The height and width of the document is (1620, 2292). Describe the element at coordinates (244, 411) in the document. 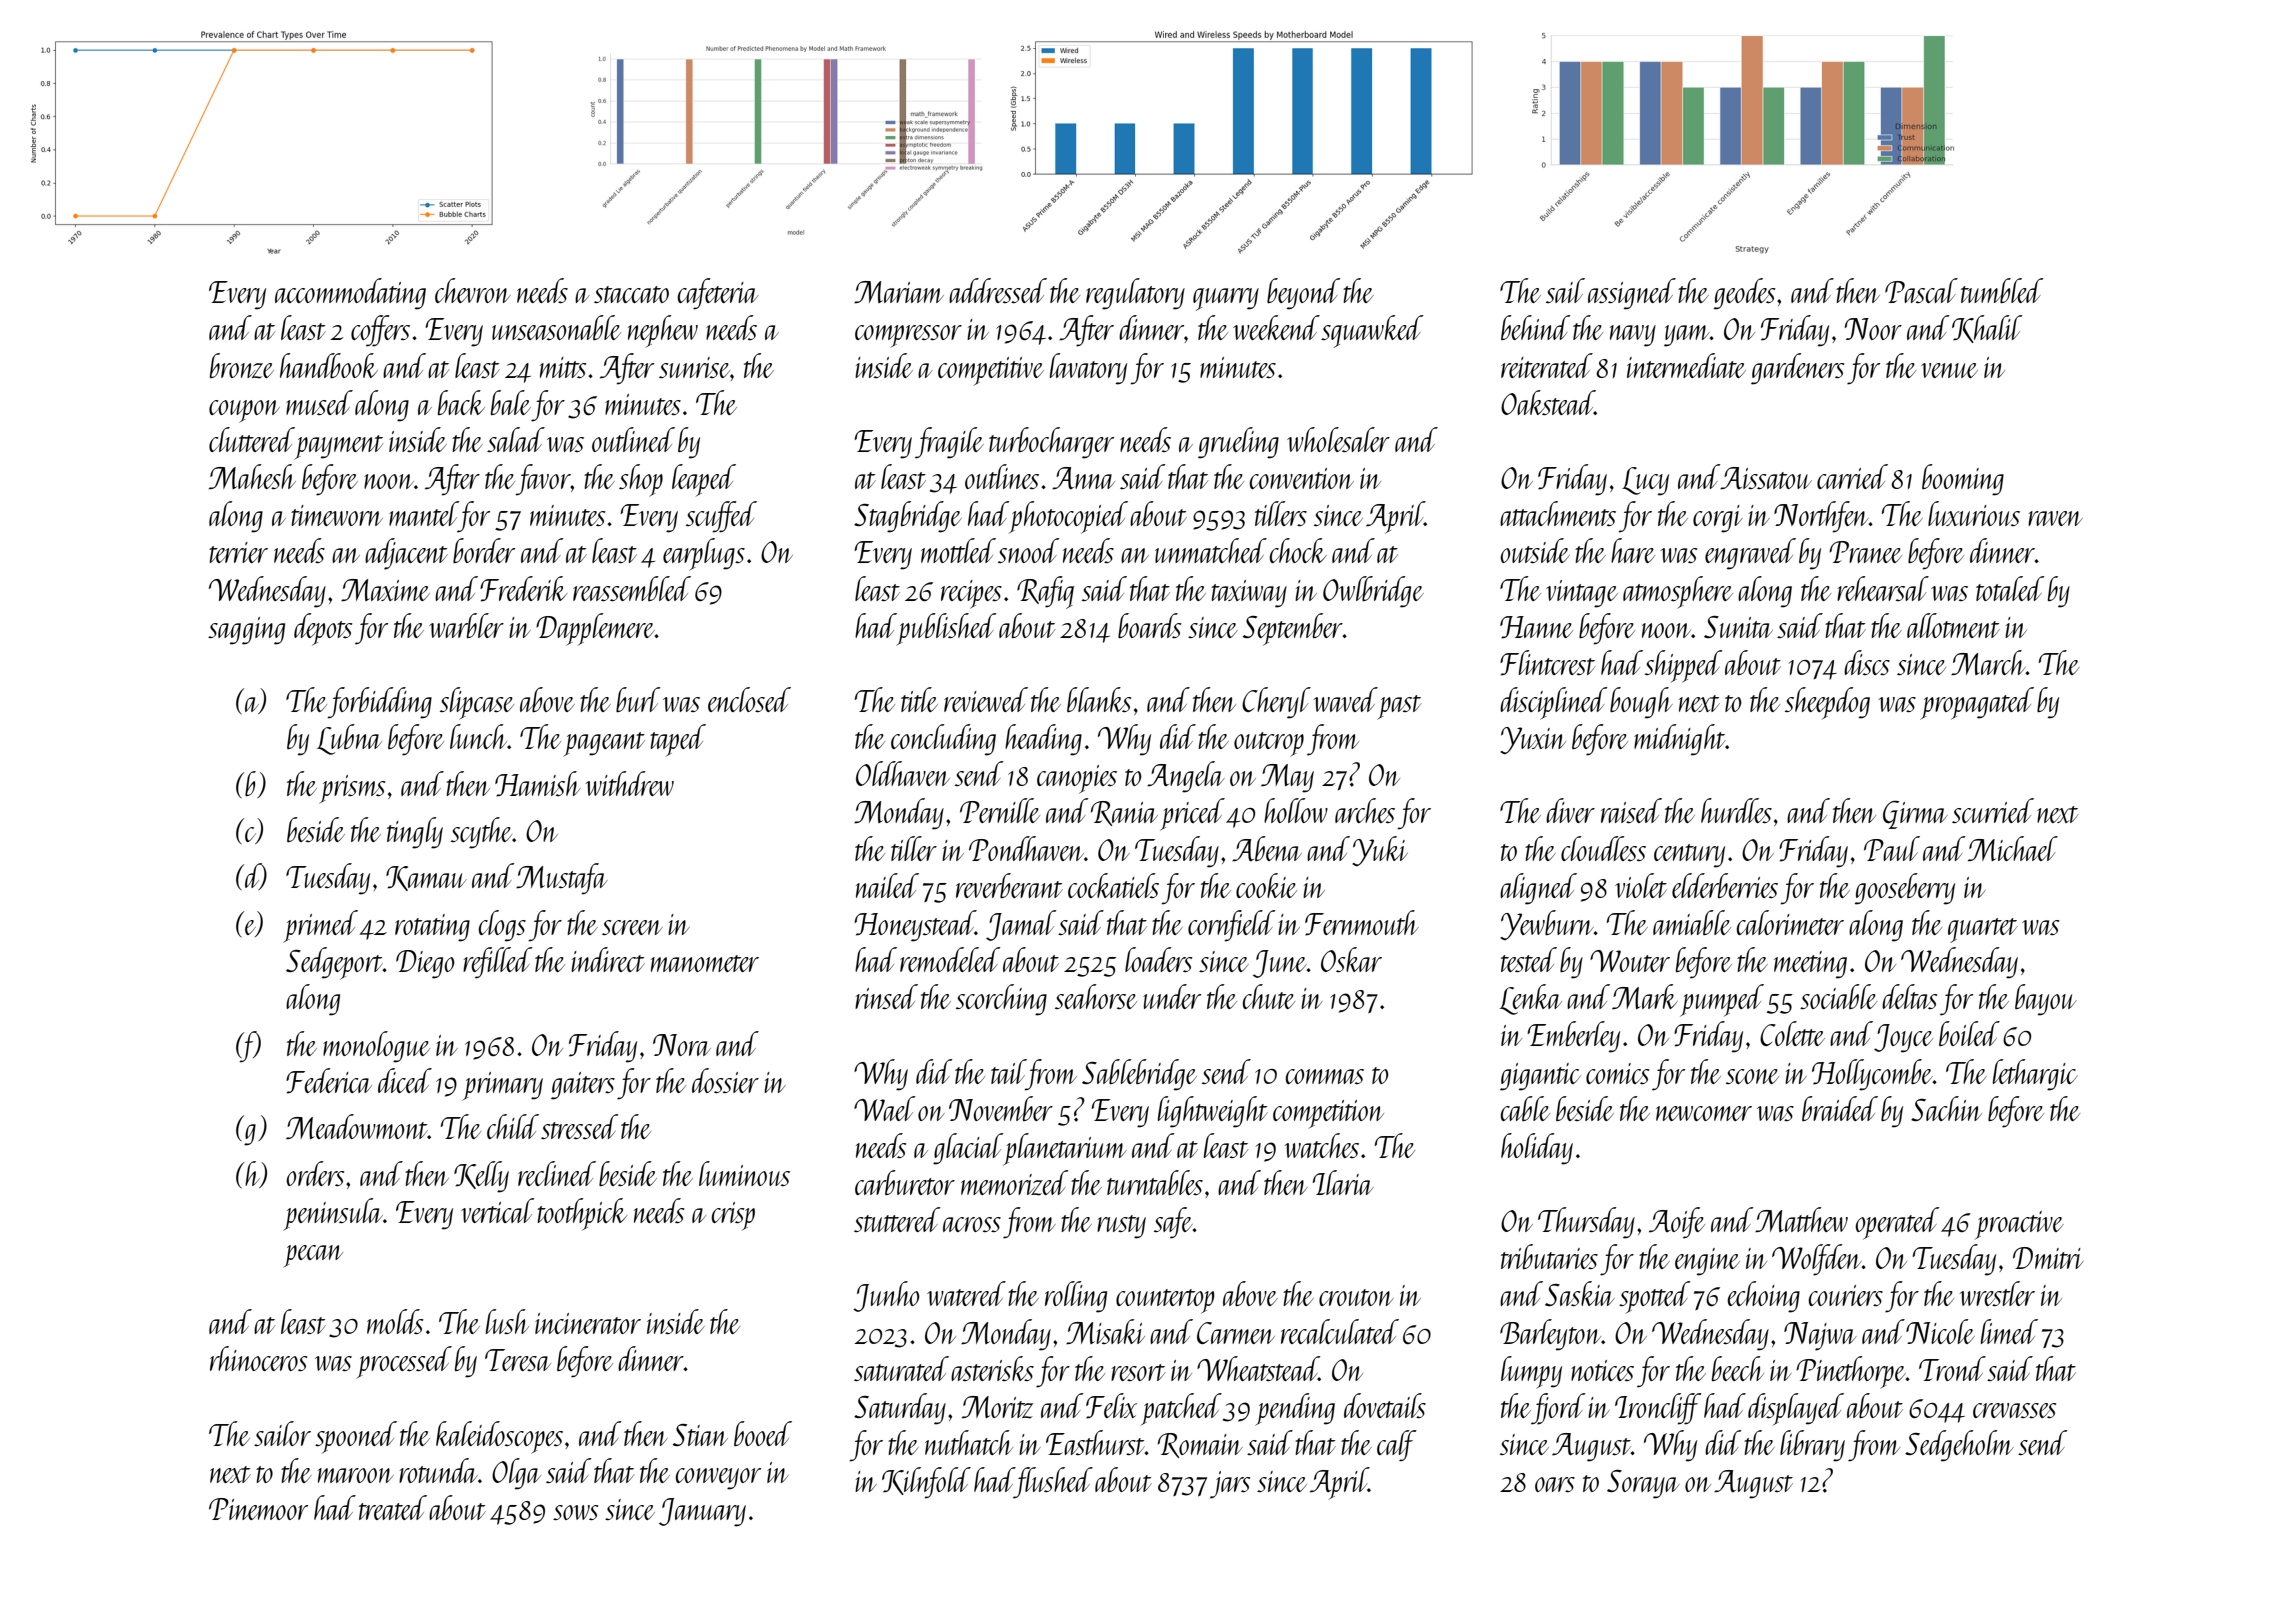

I see `coupon` at that location.
